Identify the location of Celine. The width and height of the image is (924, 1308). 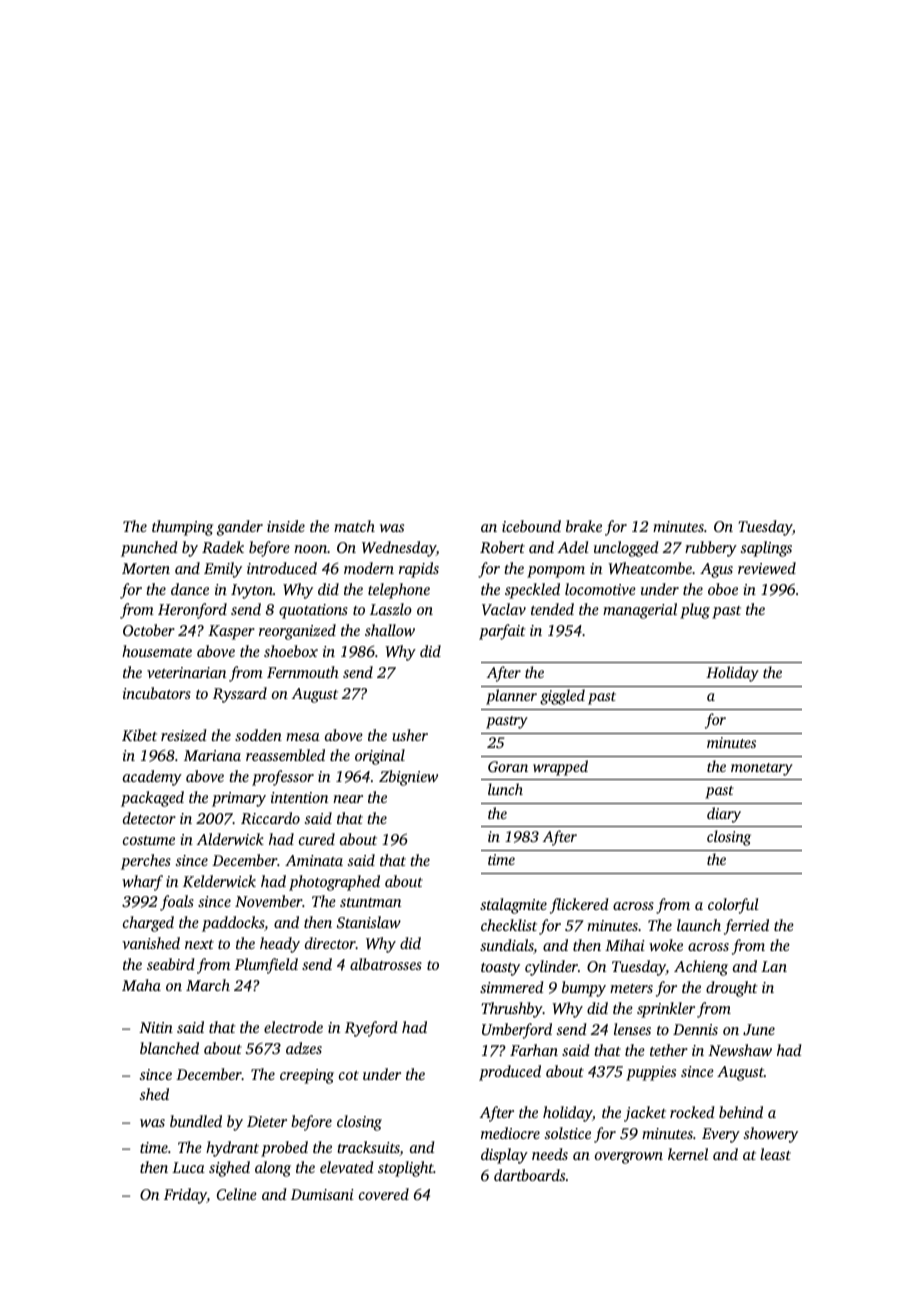
(237, 1194).
